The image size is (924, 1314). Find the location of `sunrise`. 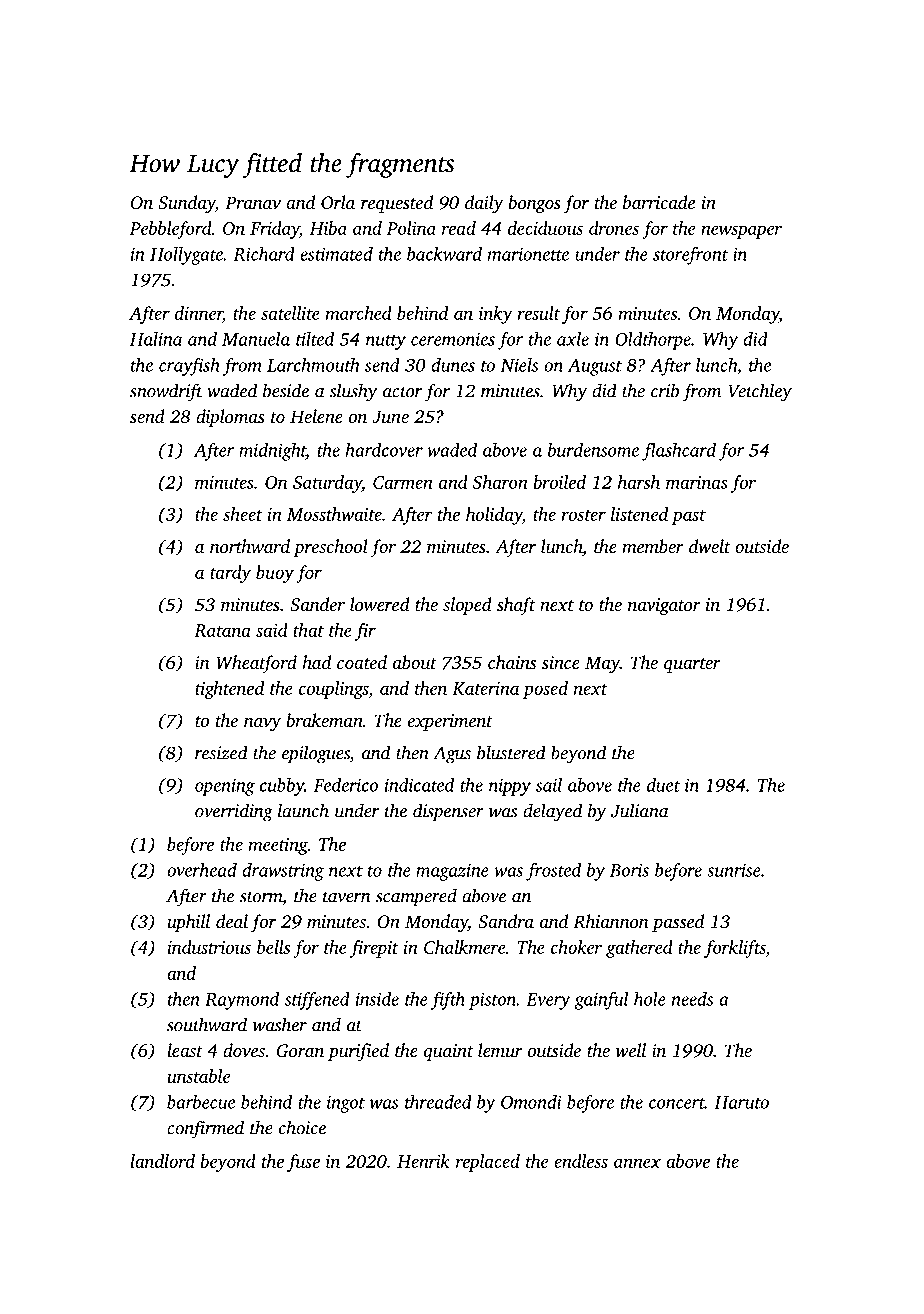

sunrise is located at coordinates (734, 870).
